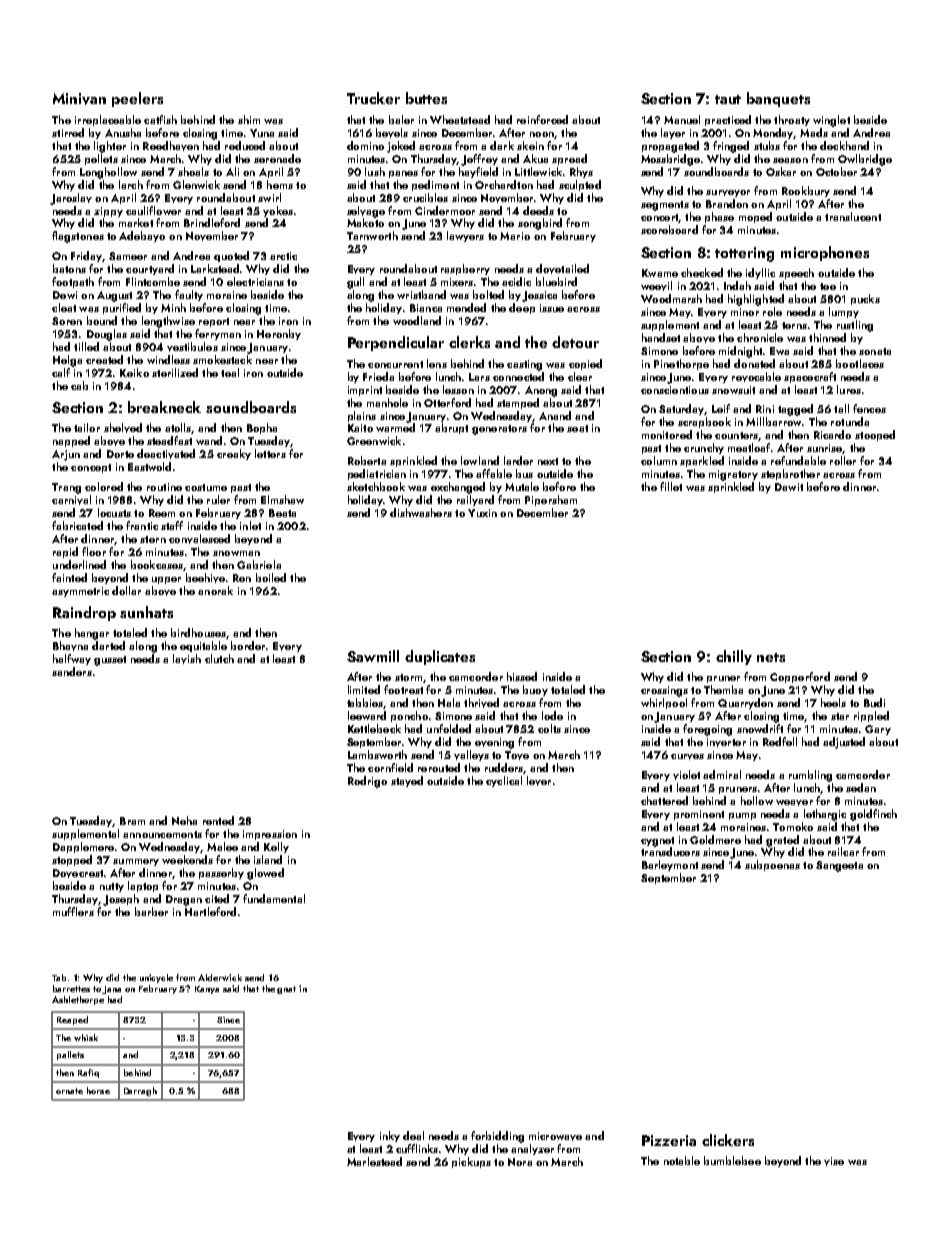 The image size is (952, 1233). What do you see at coordinates (765, 409) in the screenshot?
I see `Rini` at bounding box center [765, 409].
